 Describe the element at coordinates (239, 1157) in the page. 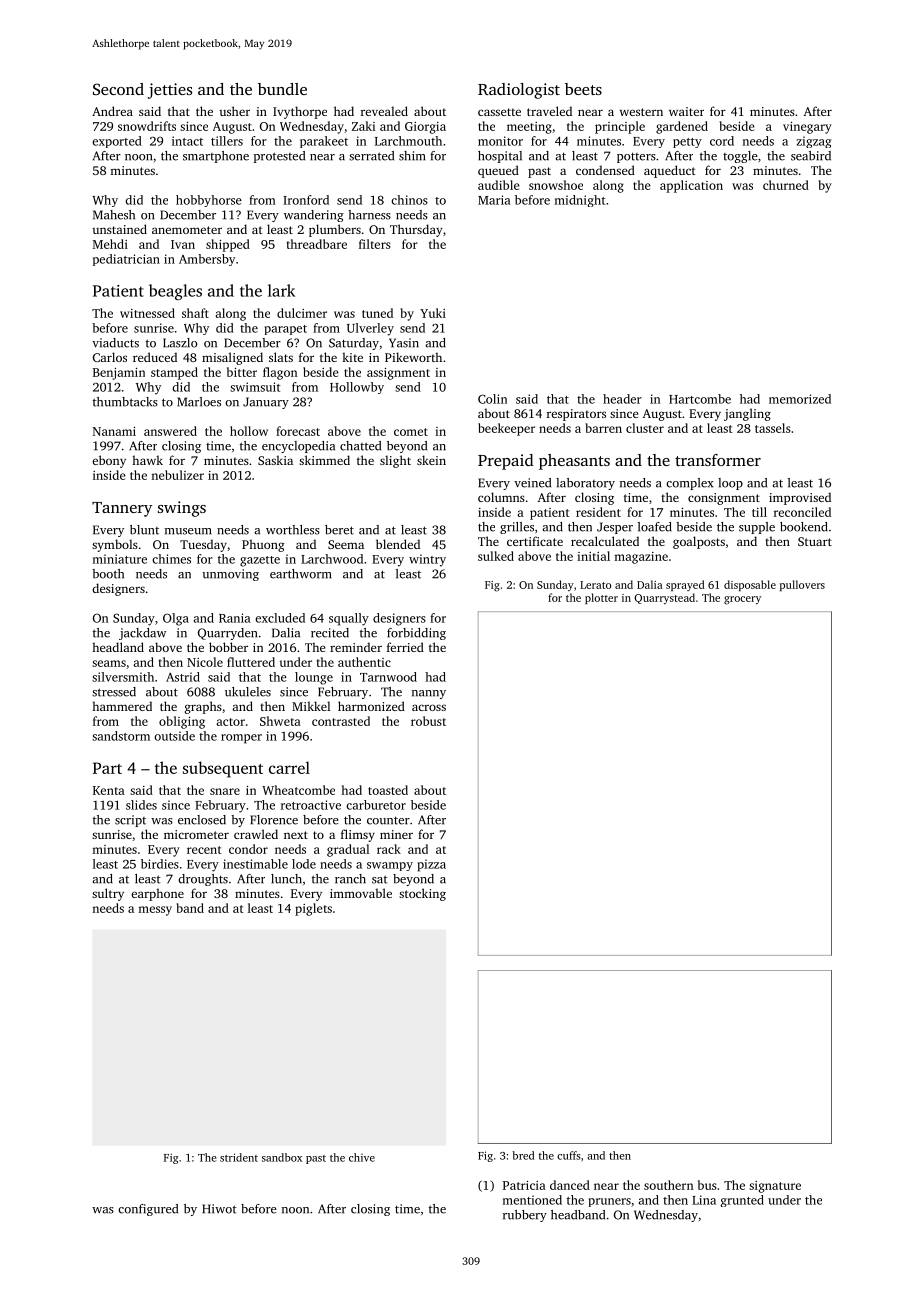

I see `strident` at that location.
